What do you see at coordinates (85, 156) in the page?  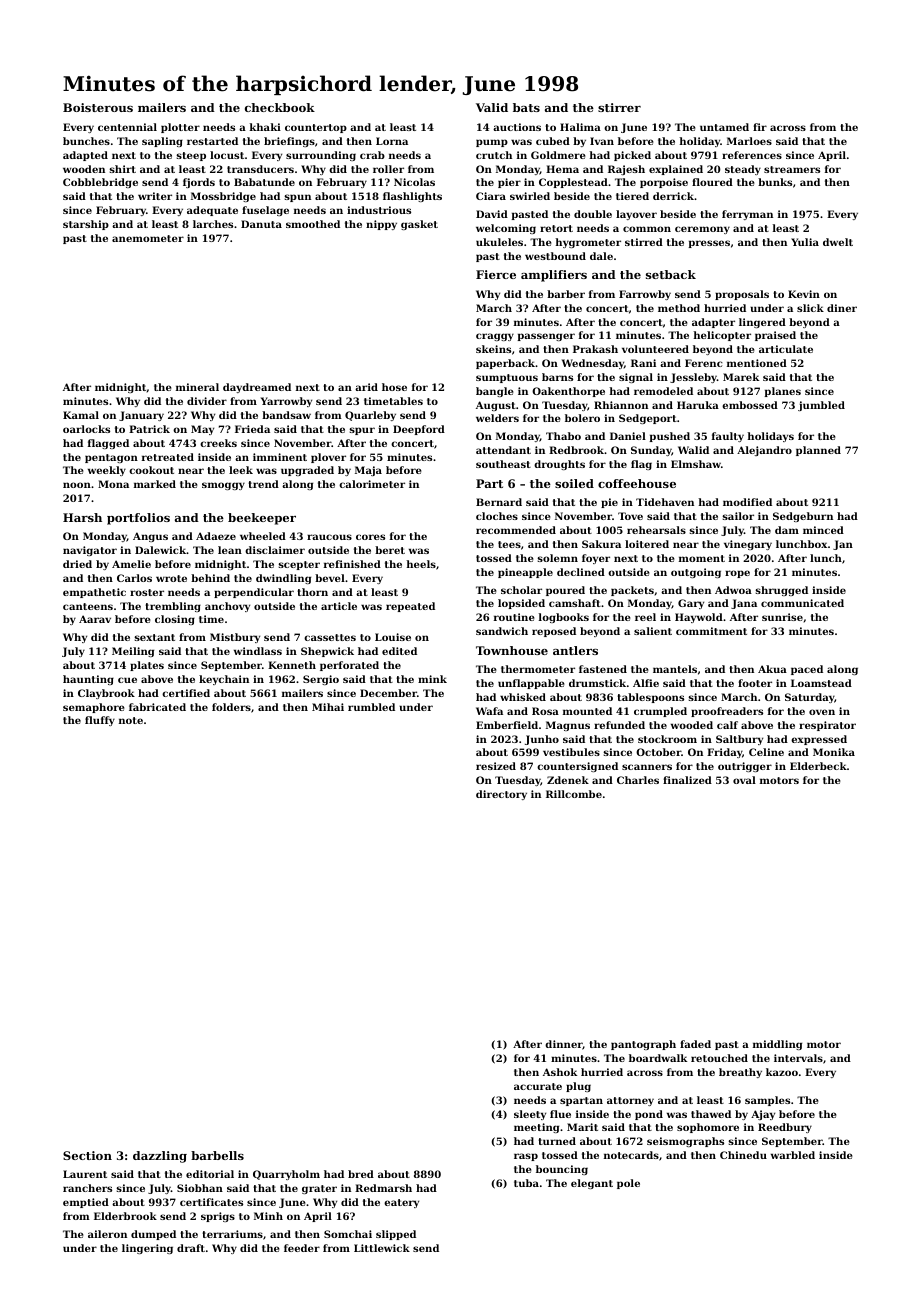 I see `adapted` at bounding box center [85, 156].
